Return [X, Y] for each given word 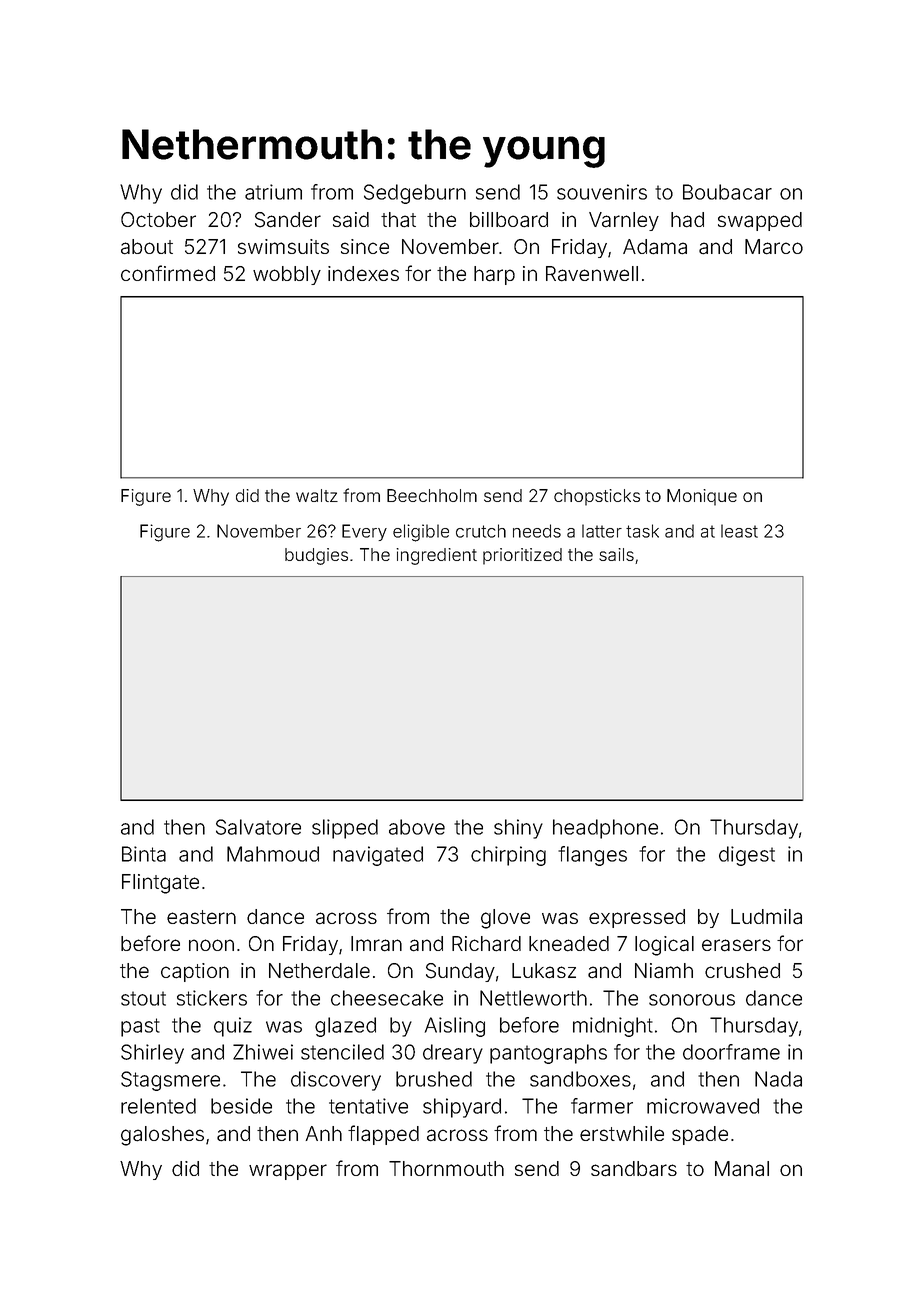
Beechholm [432, 495]
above [417, 827]
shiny [518, 829]
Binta [144, 854]
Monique [702, 497]
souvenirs [602, 192]
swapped [760, 221]
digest [747, 856]
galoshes [162, 1136]
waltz [317, 495]
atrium [273, 192]
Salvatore [258, 827]
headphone [605, 829]
